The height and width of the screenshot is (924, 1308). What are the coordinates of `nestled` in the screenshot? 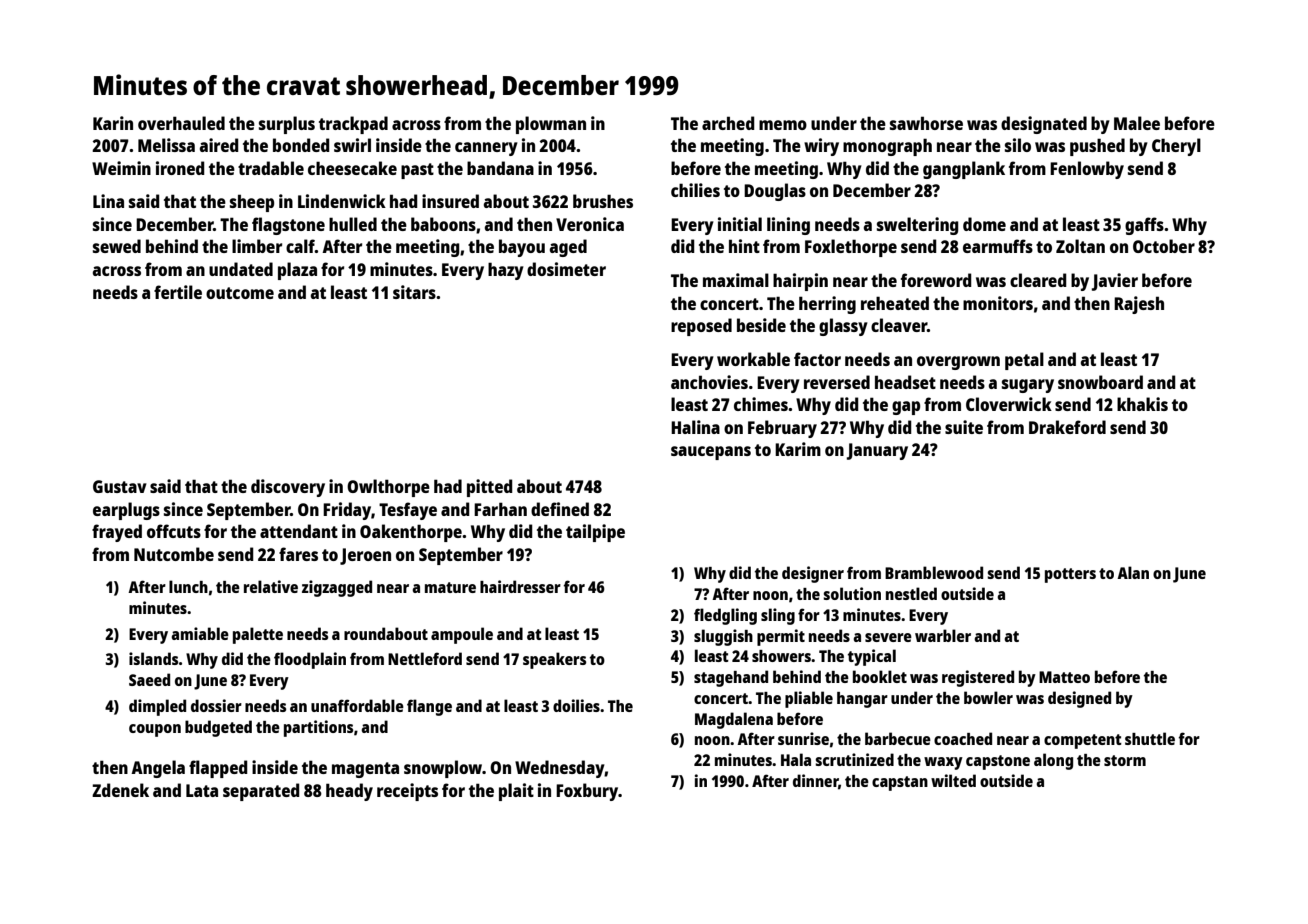 It's located at (911, 593).
